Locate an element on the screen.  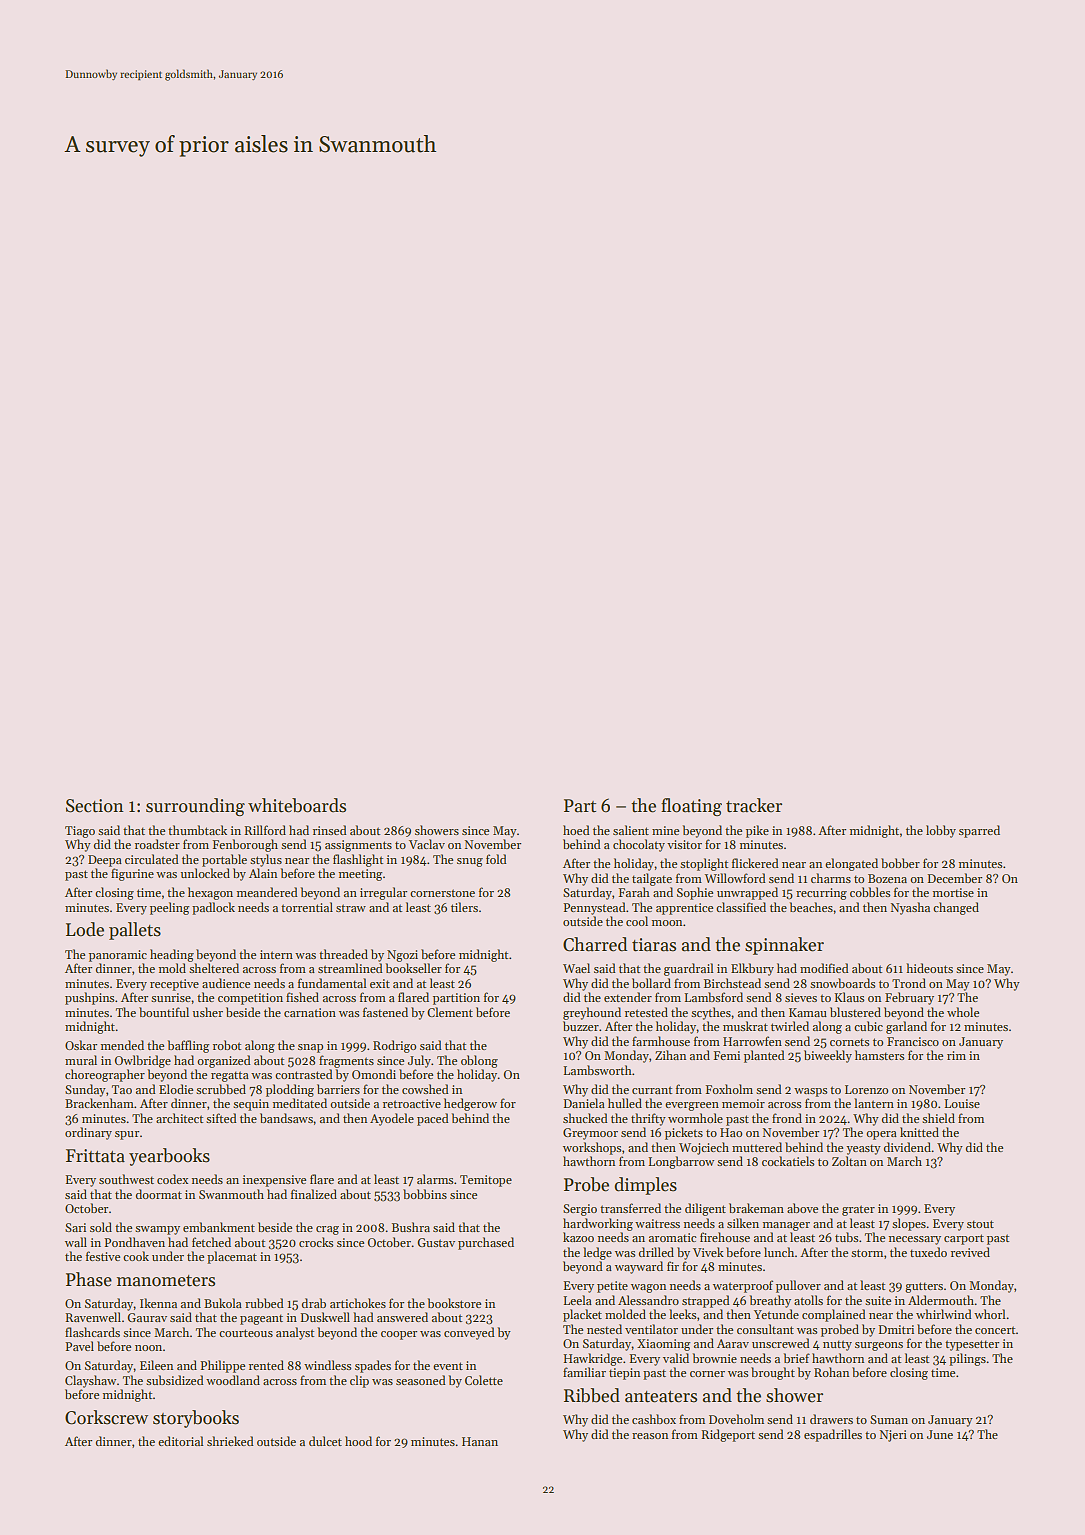
baffling is located at coordinates (189, 1046).
